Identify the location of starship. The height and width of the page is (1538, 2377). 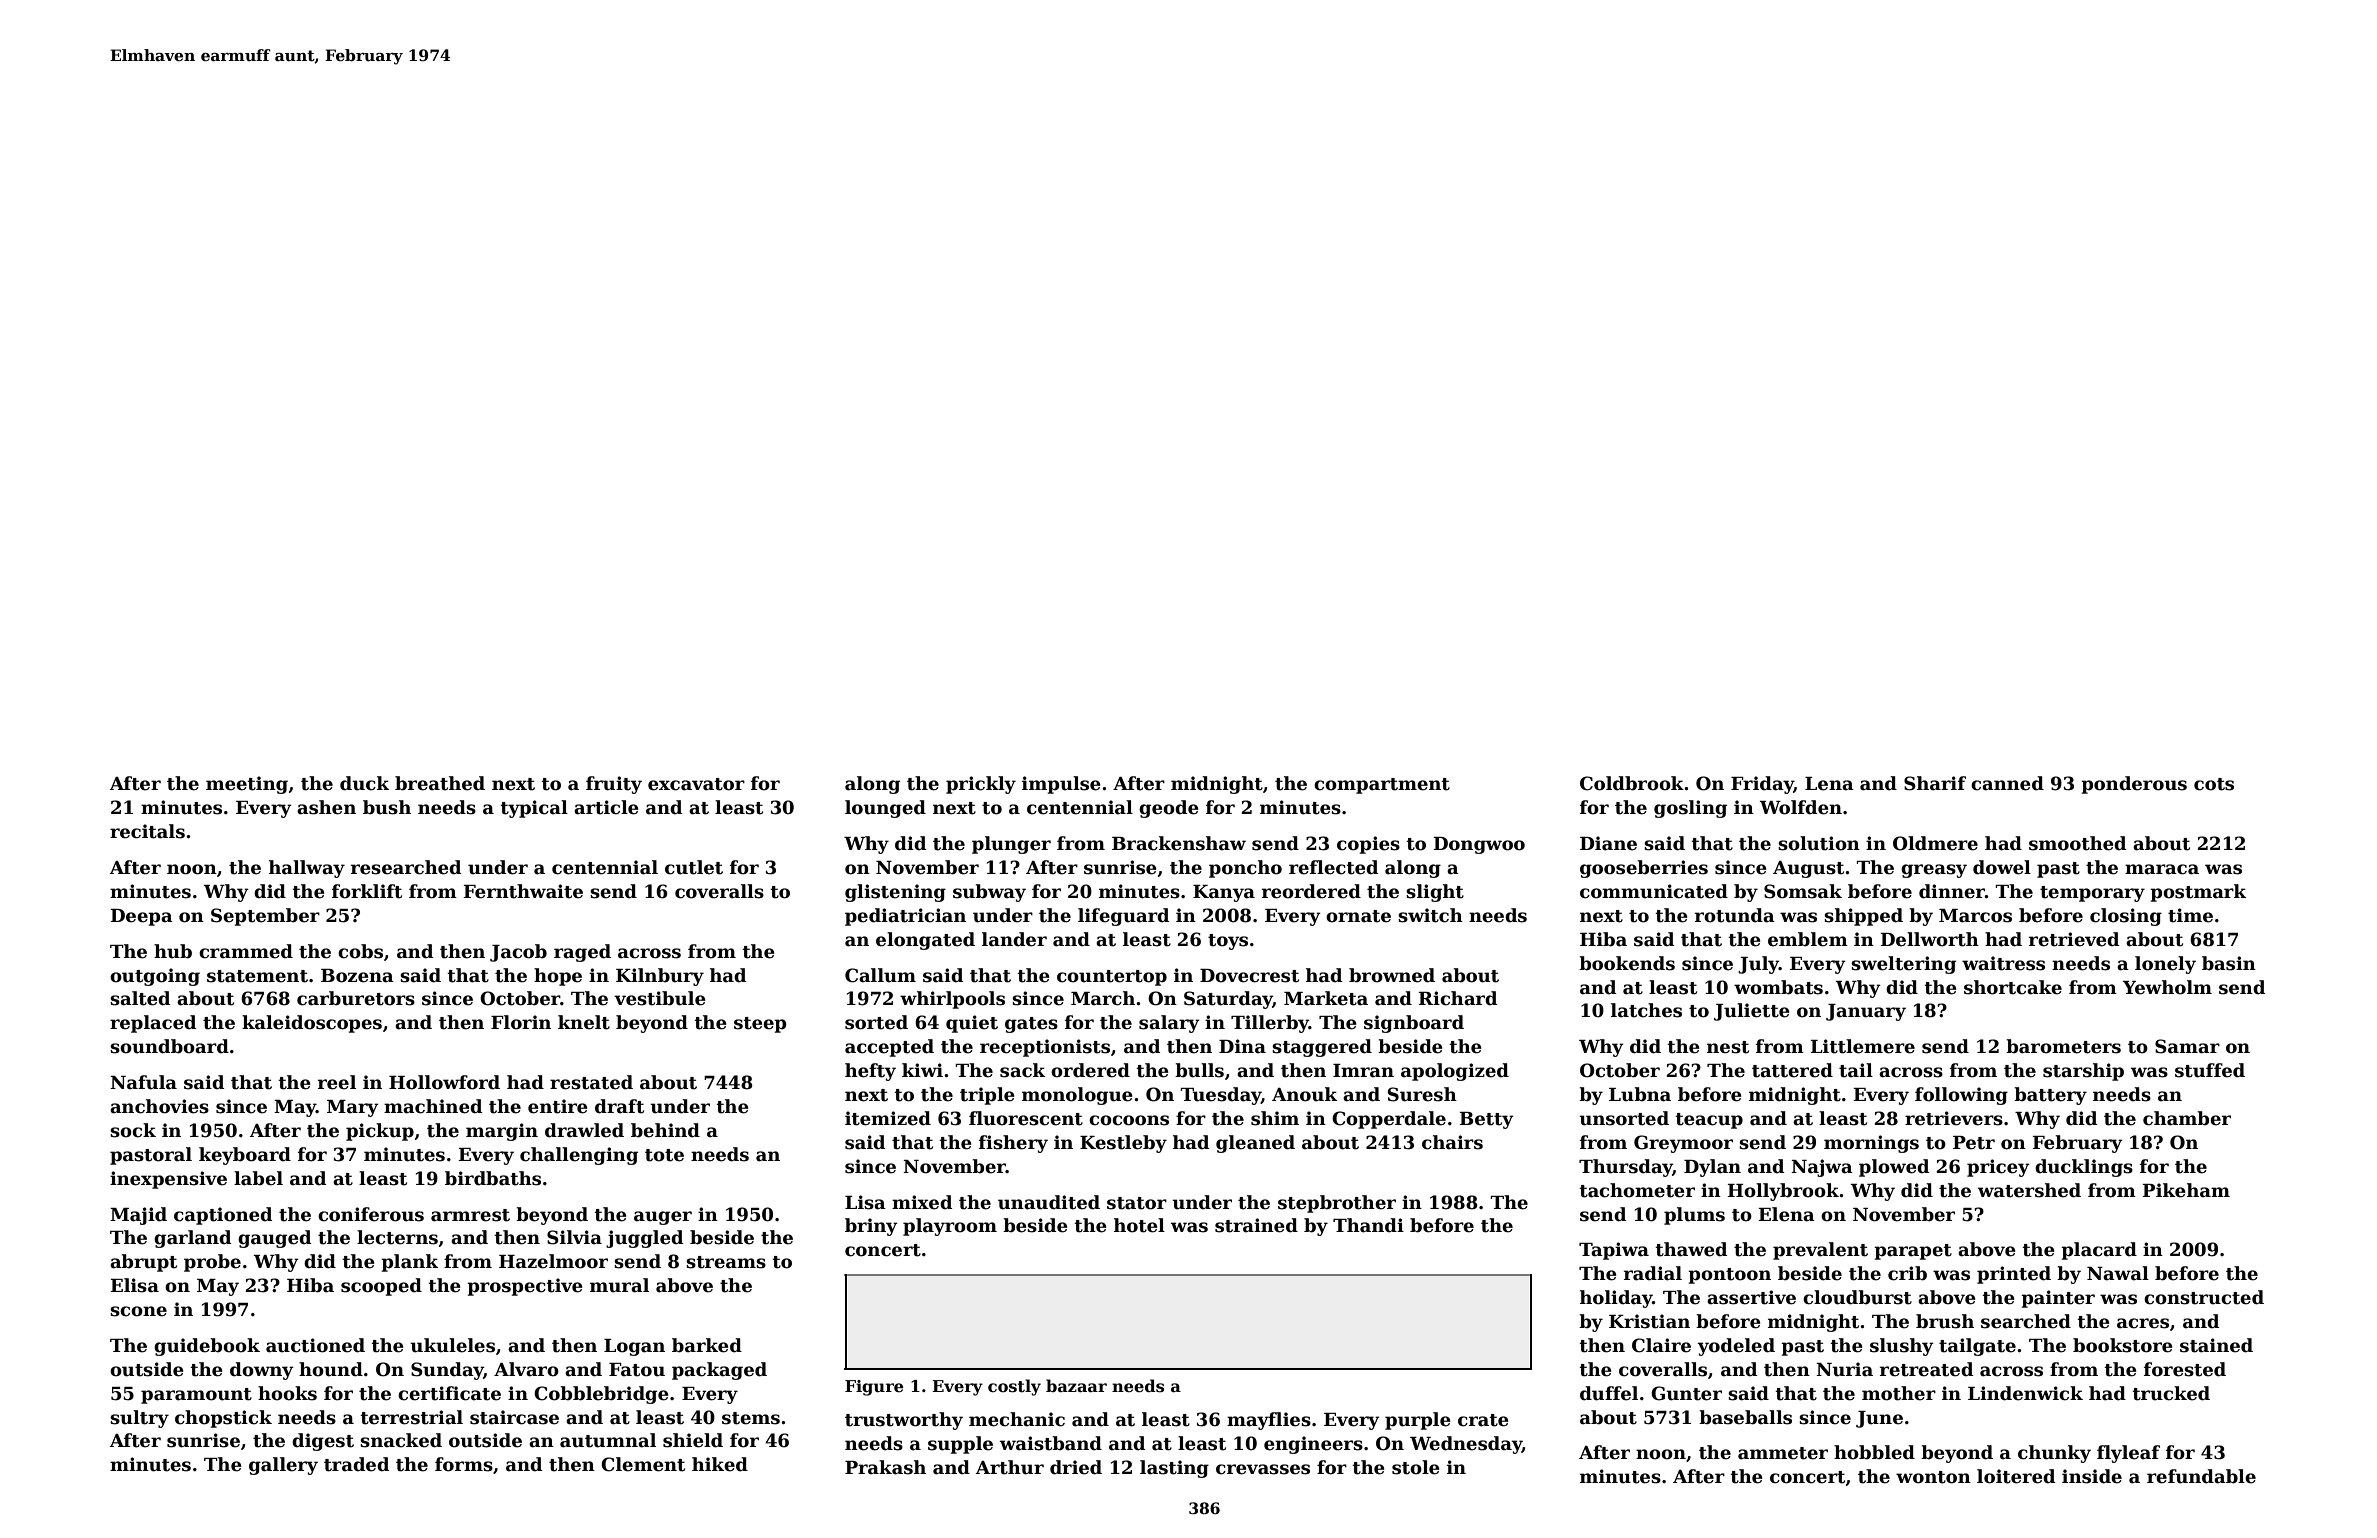
(2083, 1072).
